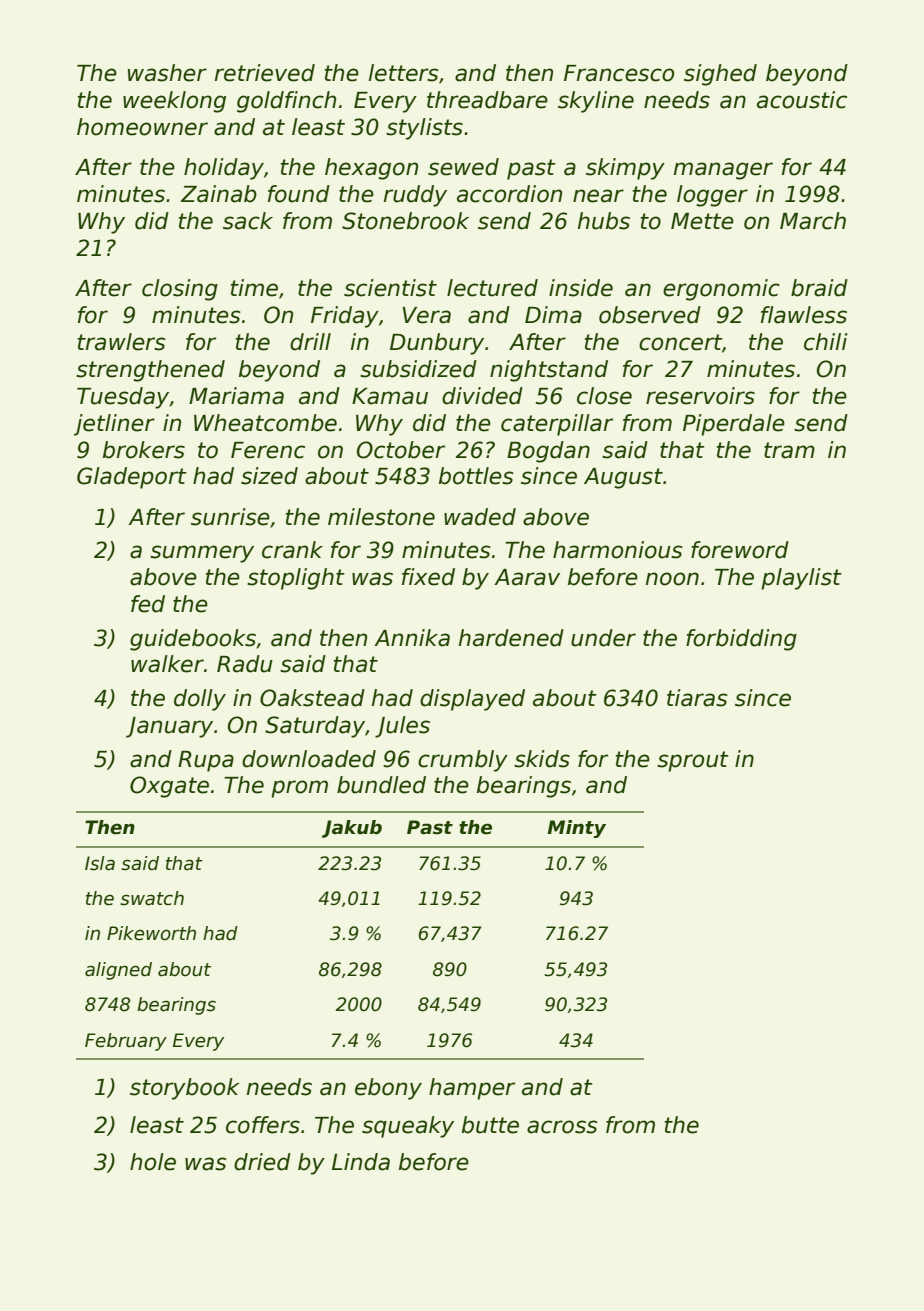 This screenshot has width=924, height=1311. What do you see at coordinates (404, 73) in the screenshot?
I see `letters` at bounding box center [404, 73].
